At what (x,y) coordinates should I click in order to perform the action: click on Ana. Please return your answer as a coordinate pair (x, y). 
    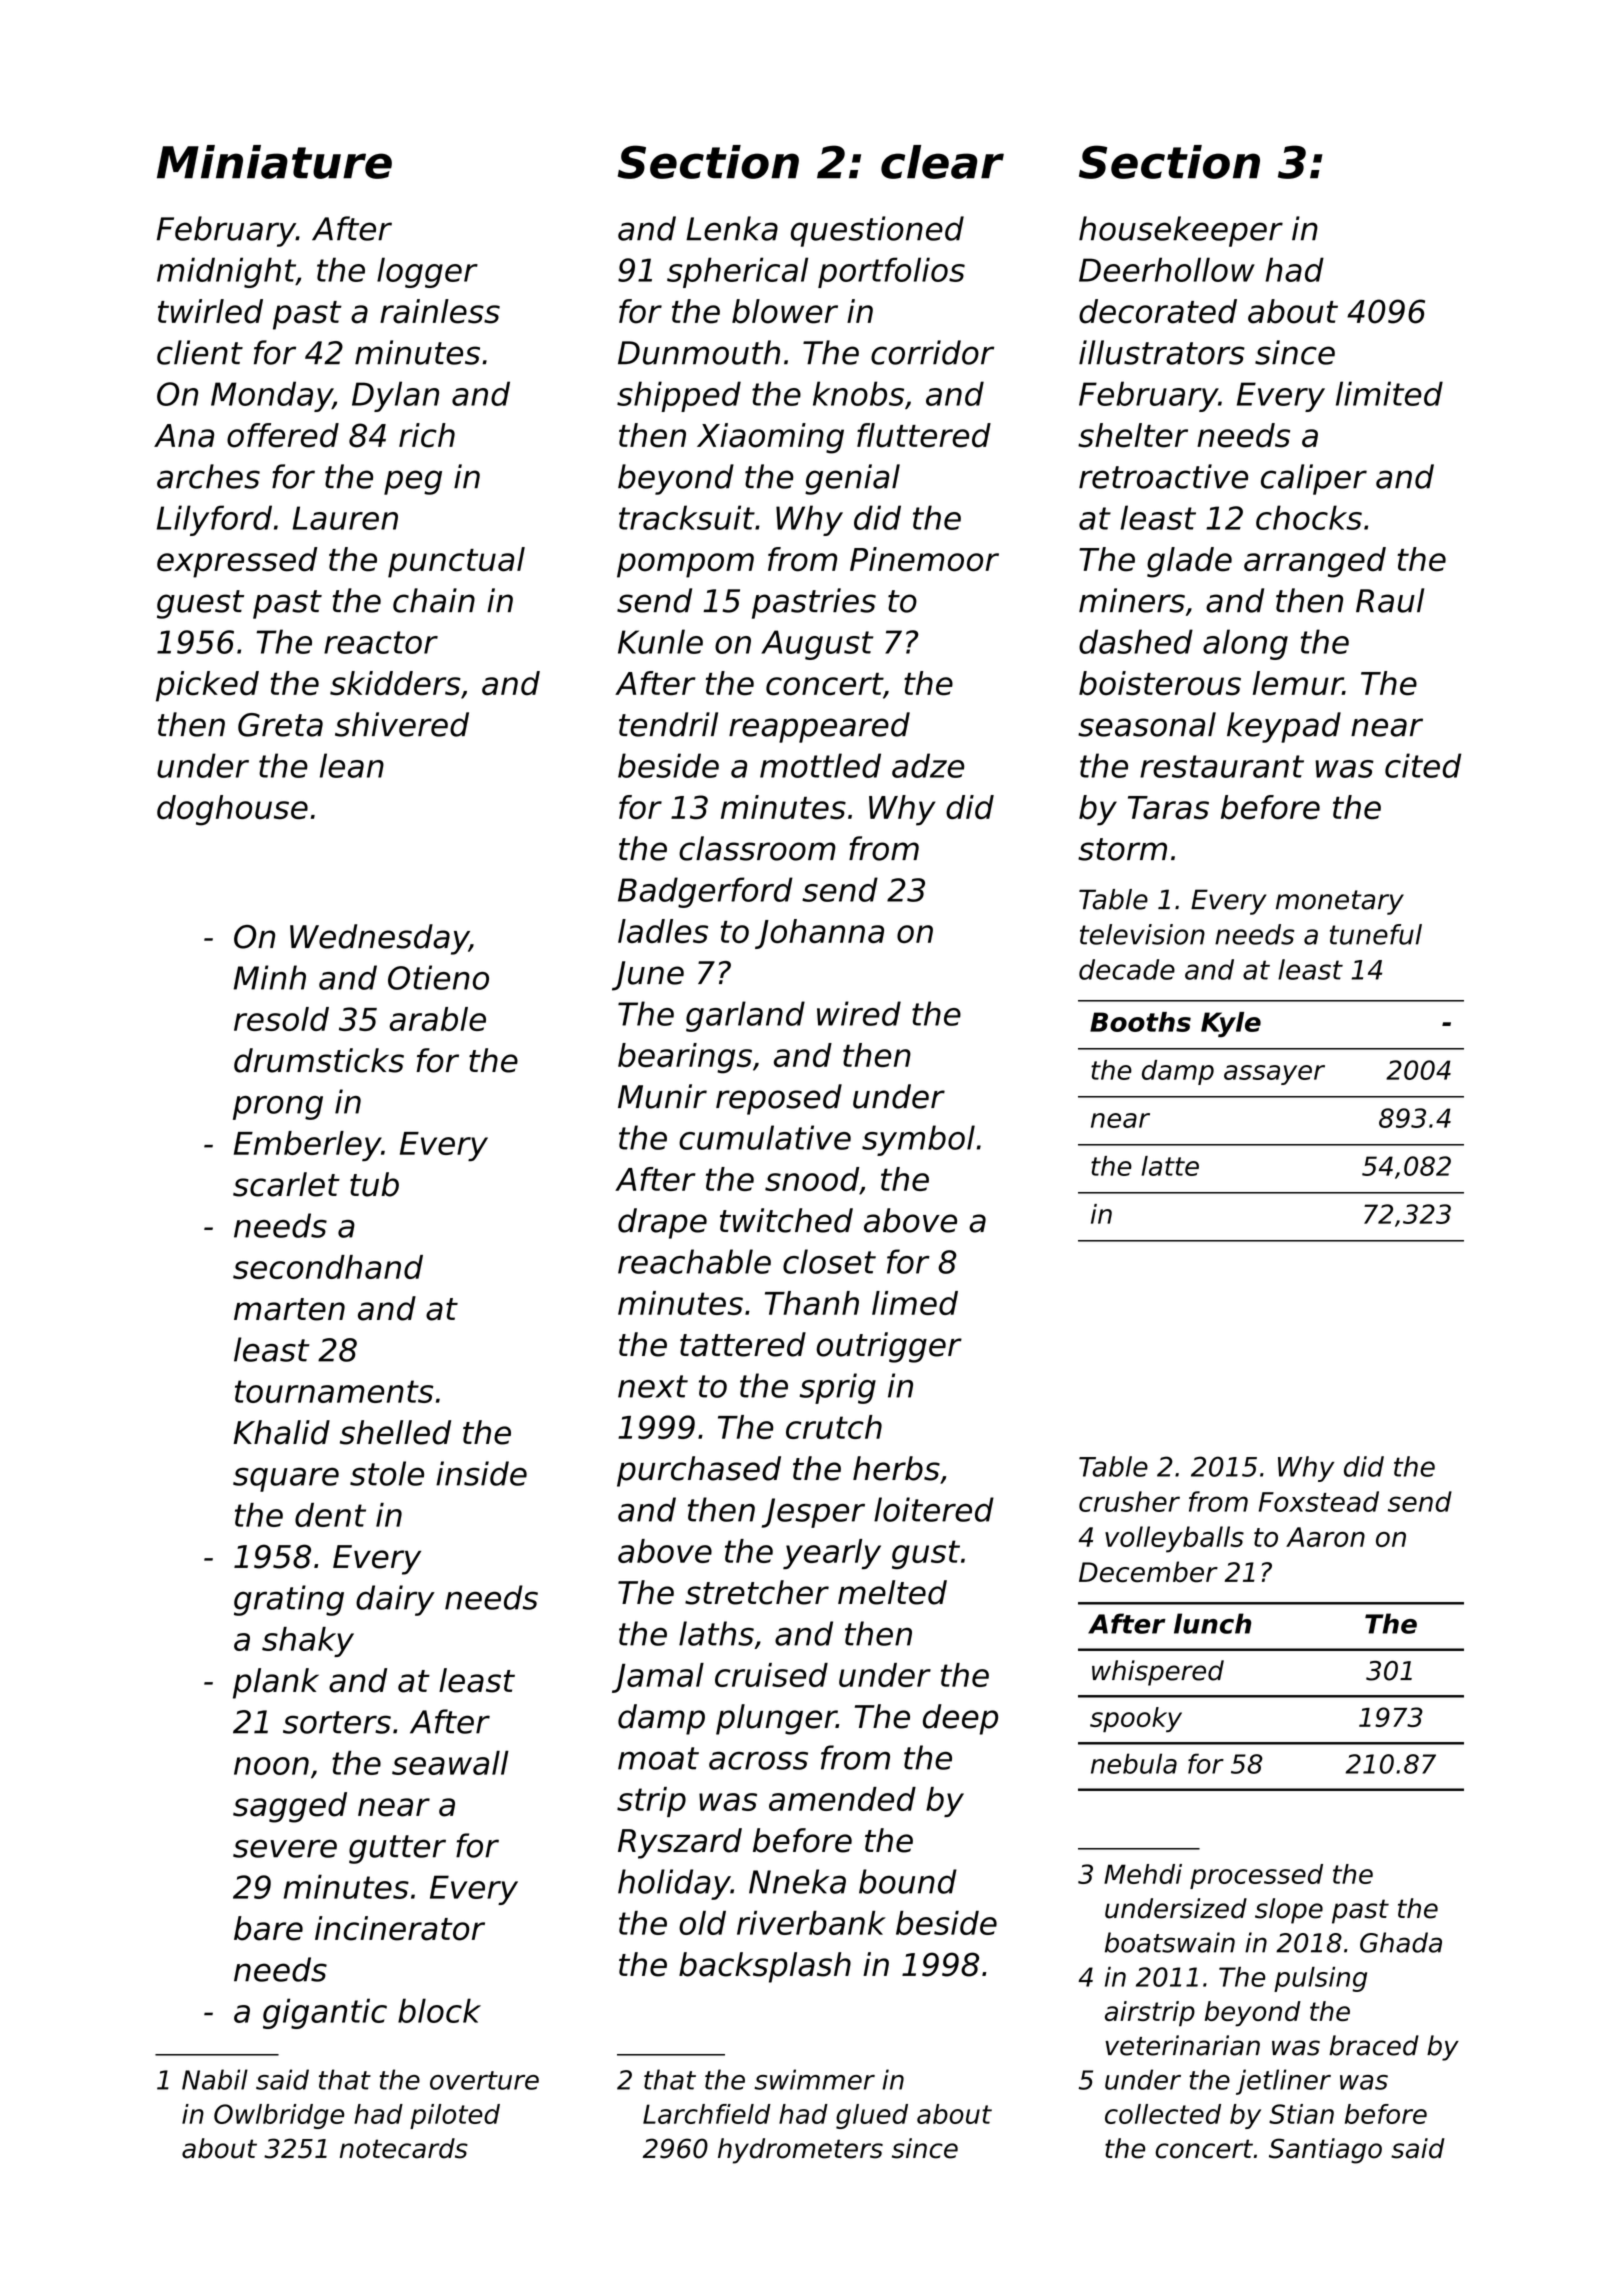
    Looking at the image, I should click on (184, 436).
